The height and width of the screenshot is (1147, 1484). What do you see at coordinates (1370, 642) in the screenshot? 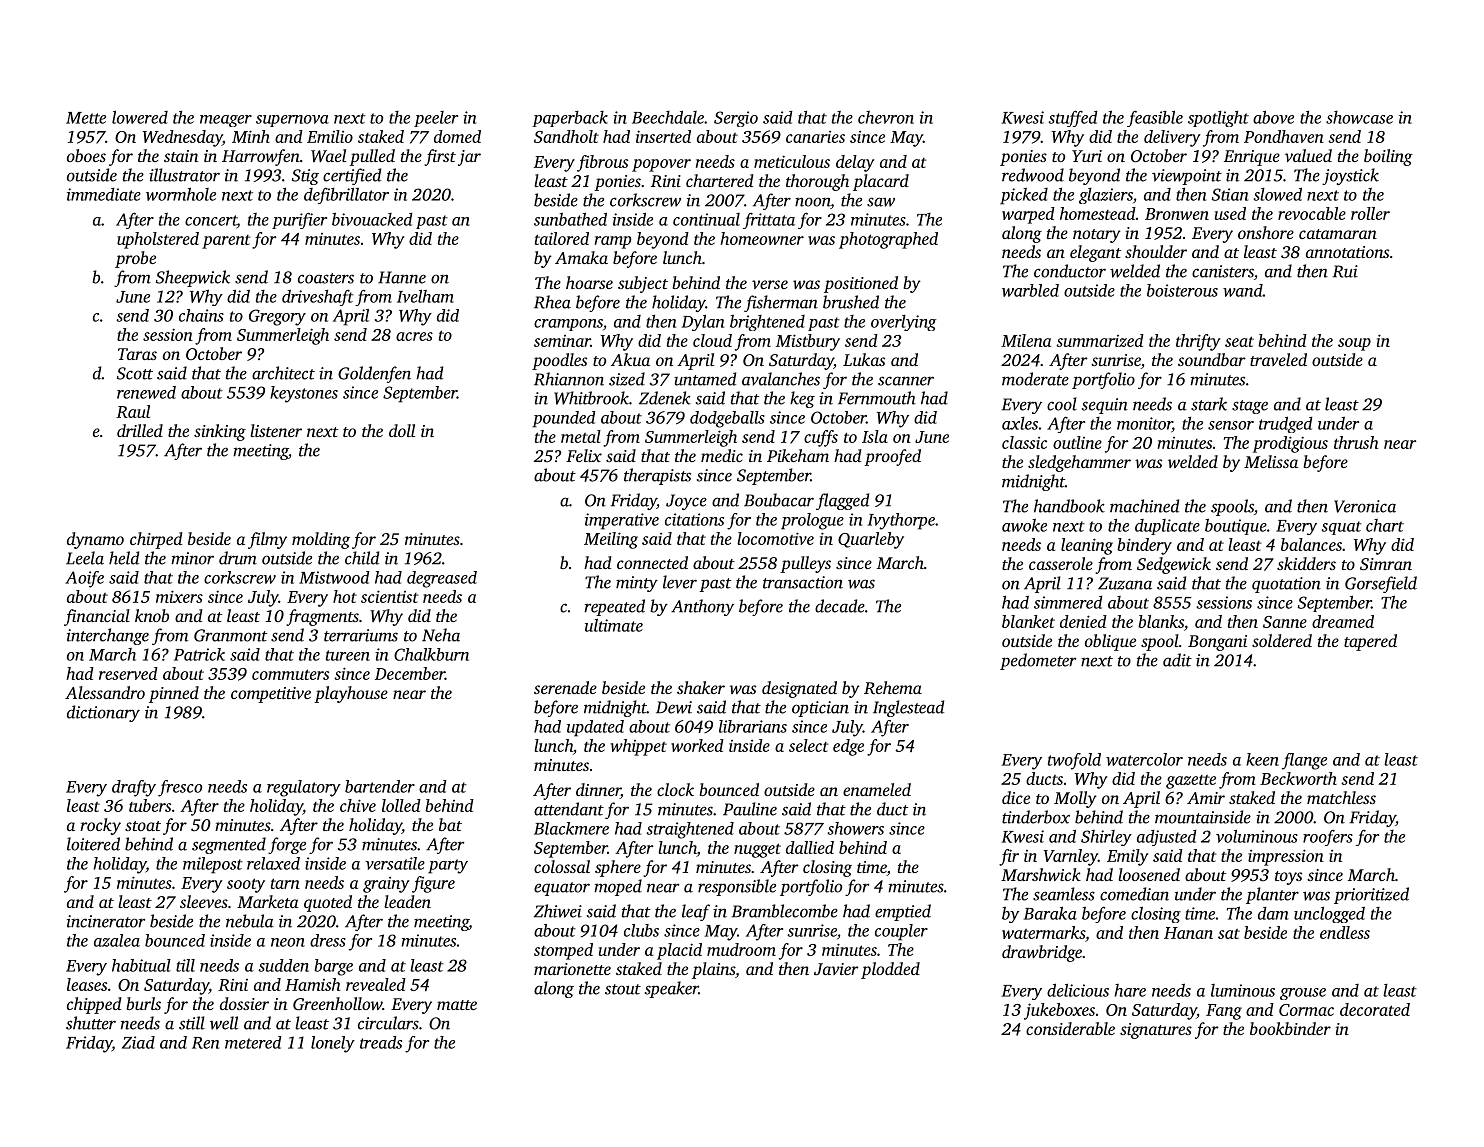
I see `tapered` at bounding box center [1370, 642].
